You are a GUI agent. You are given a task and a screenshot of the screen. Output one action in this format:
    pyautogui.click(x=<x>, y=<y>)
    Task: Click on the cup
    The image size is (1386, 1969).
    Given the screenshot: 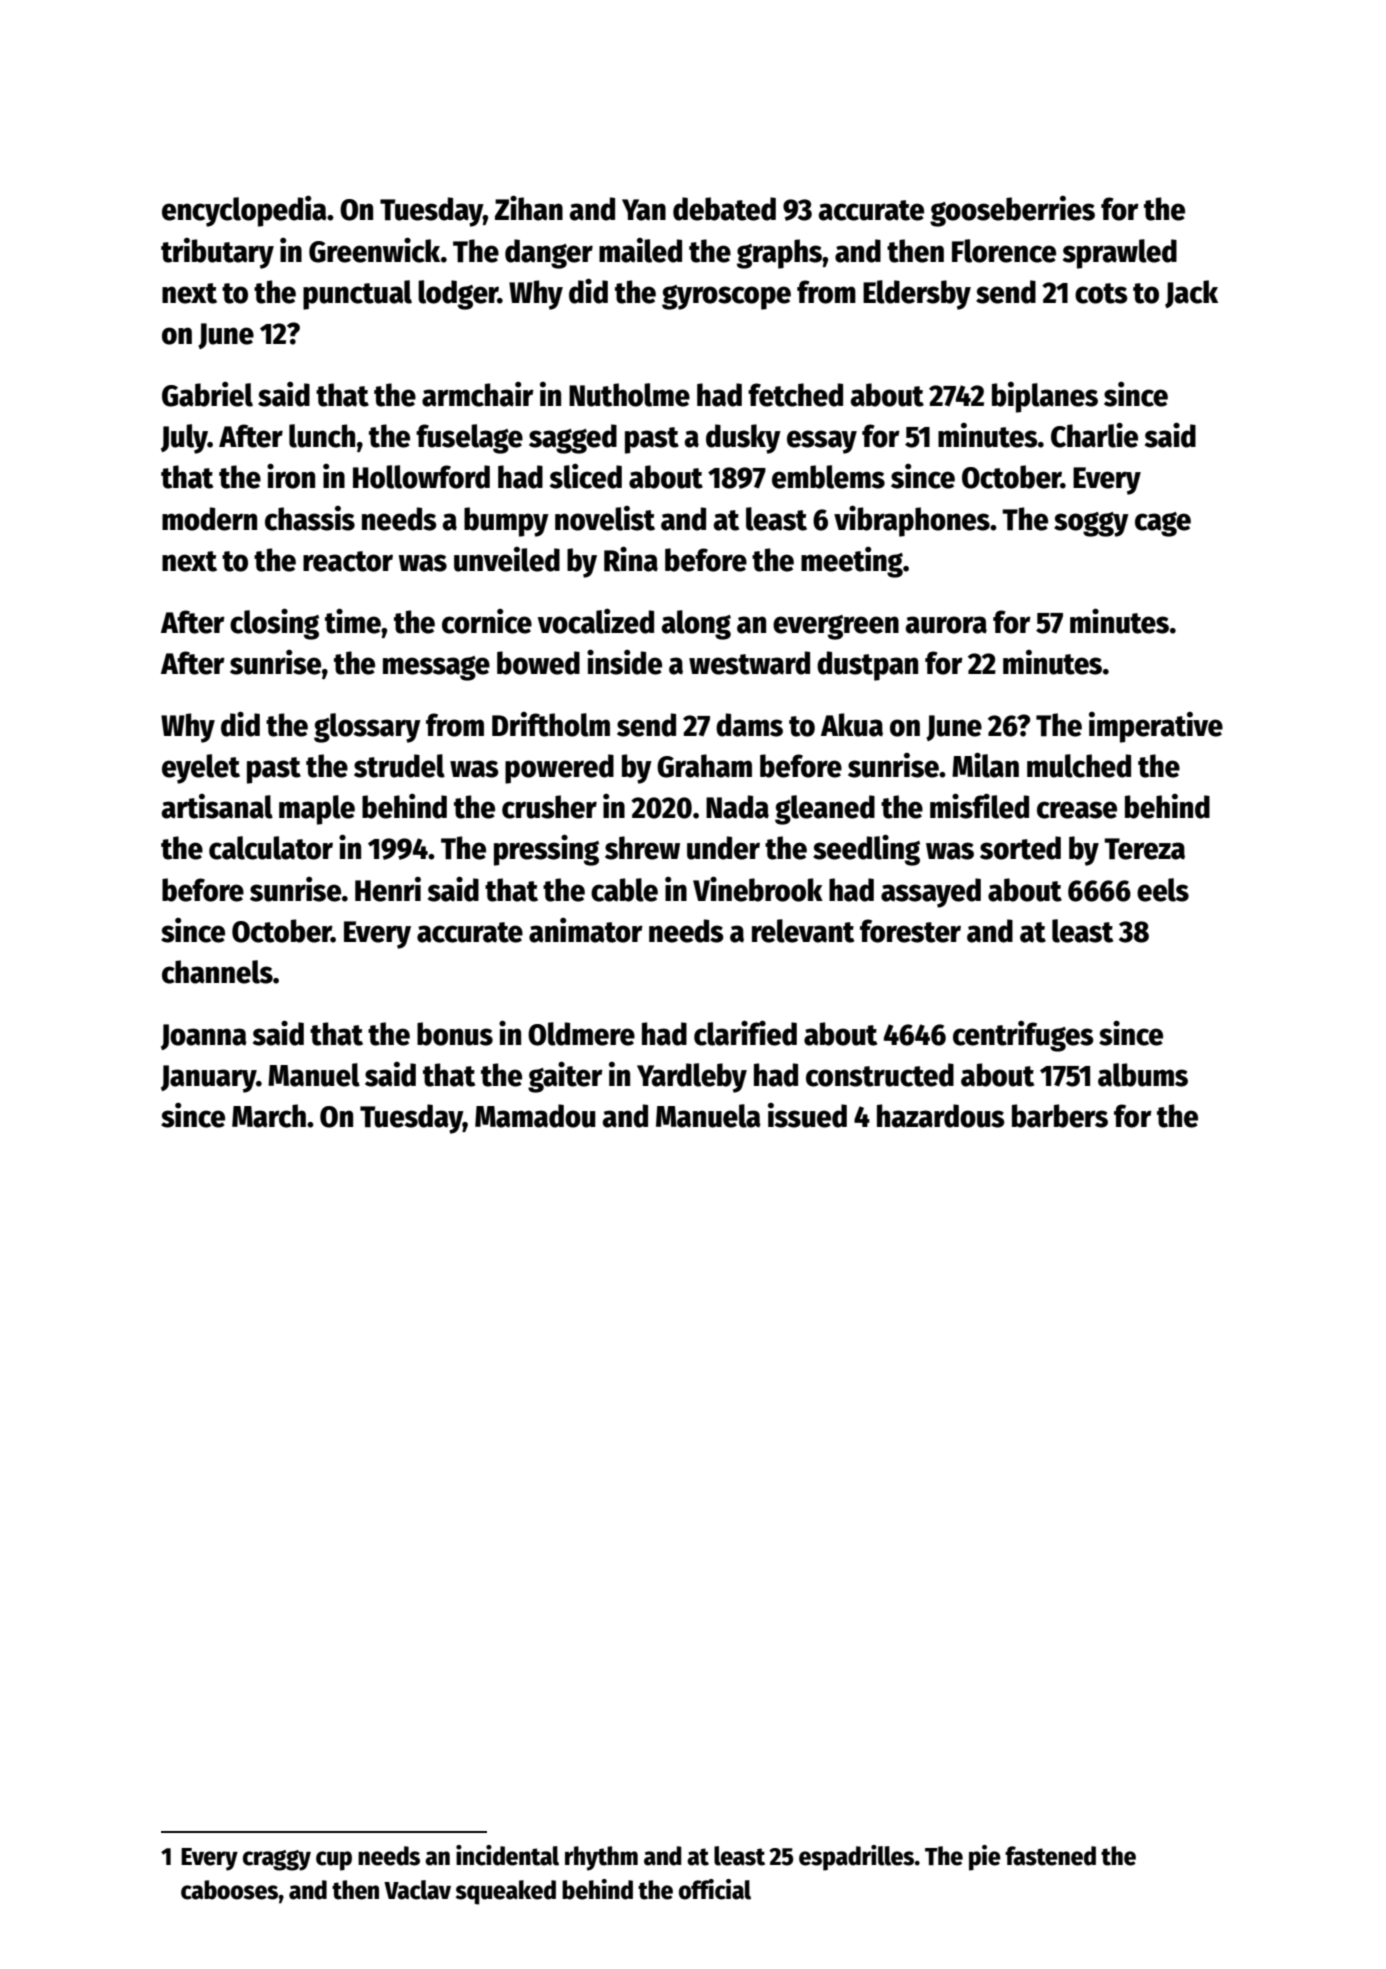 What is the action you would take?
    pyautogui.click(x=334, y=1861)
